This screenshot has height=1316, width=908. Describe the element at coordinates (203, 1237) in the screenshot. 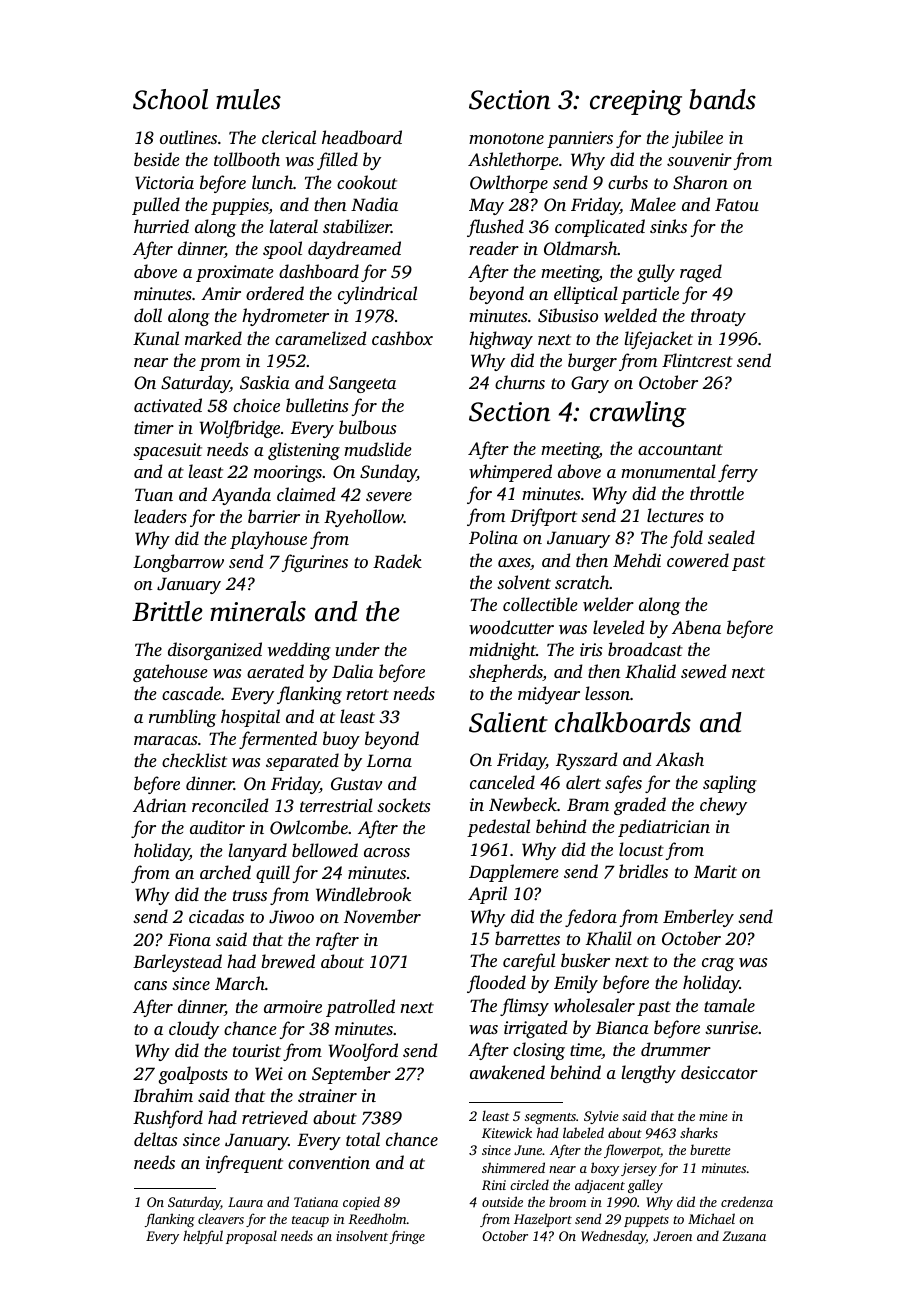

I see `helpful` at that location.
